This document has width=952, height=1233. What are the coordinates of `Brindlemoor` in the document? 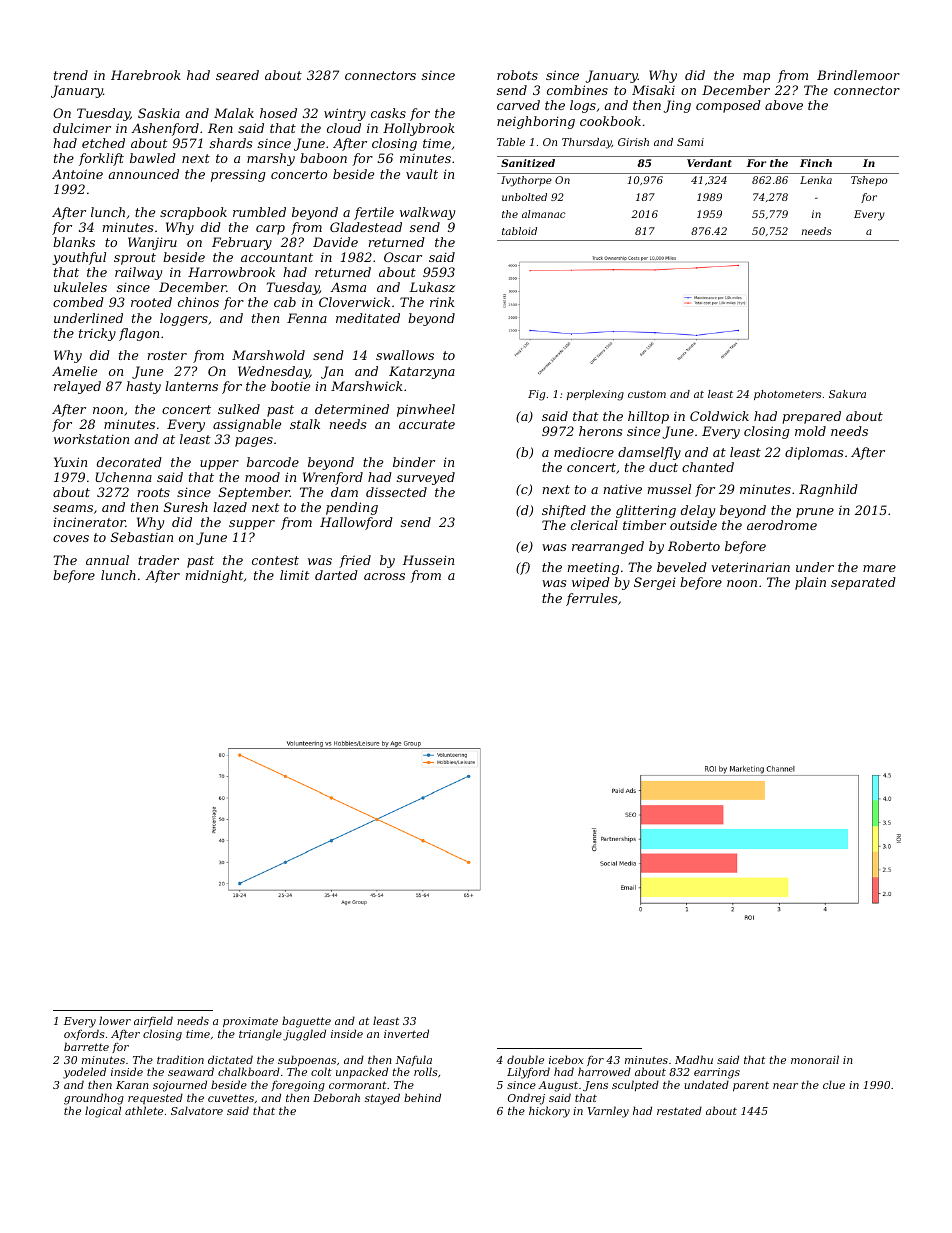 It's located at (858, 75).
